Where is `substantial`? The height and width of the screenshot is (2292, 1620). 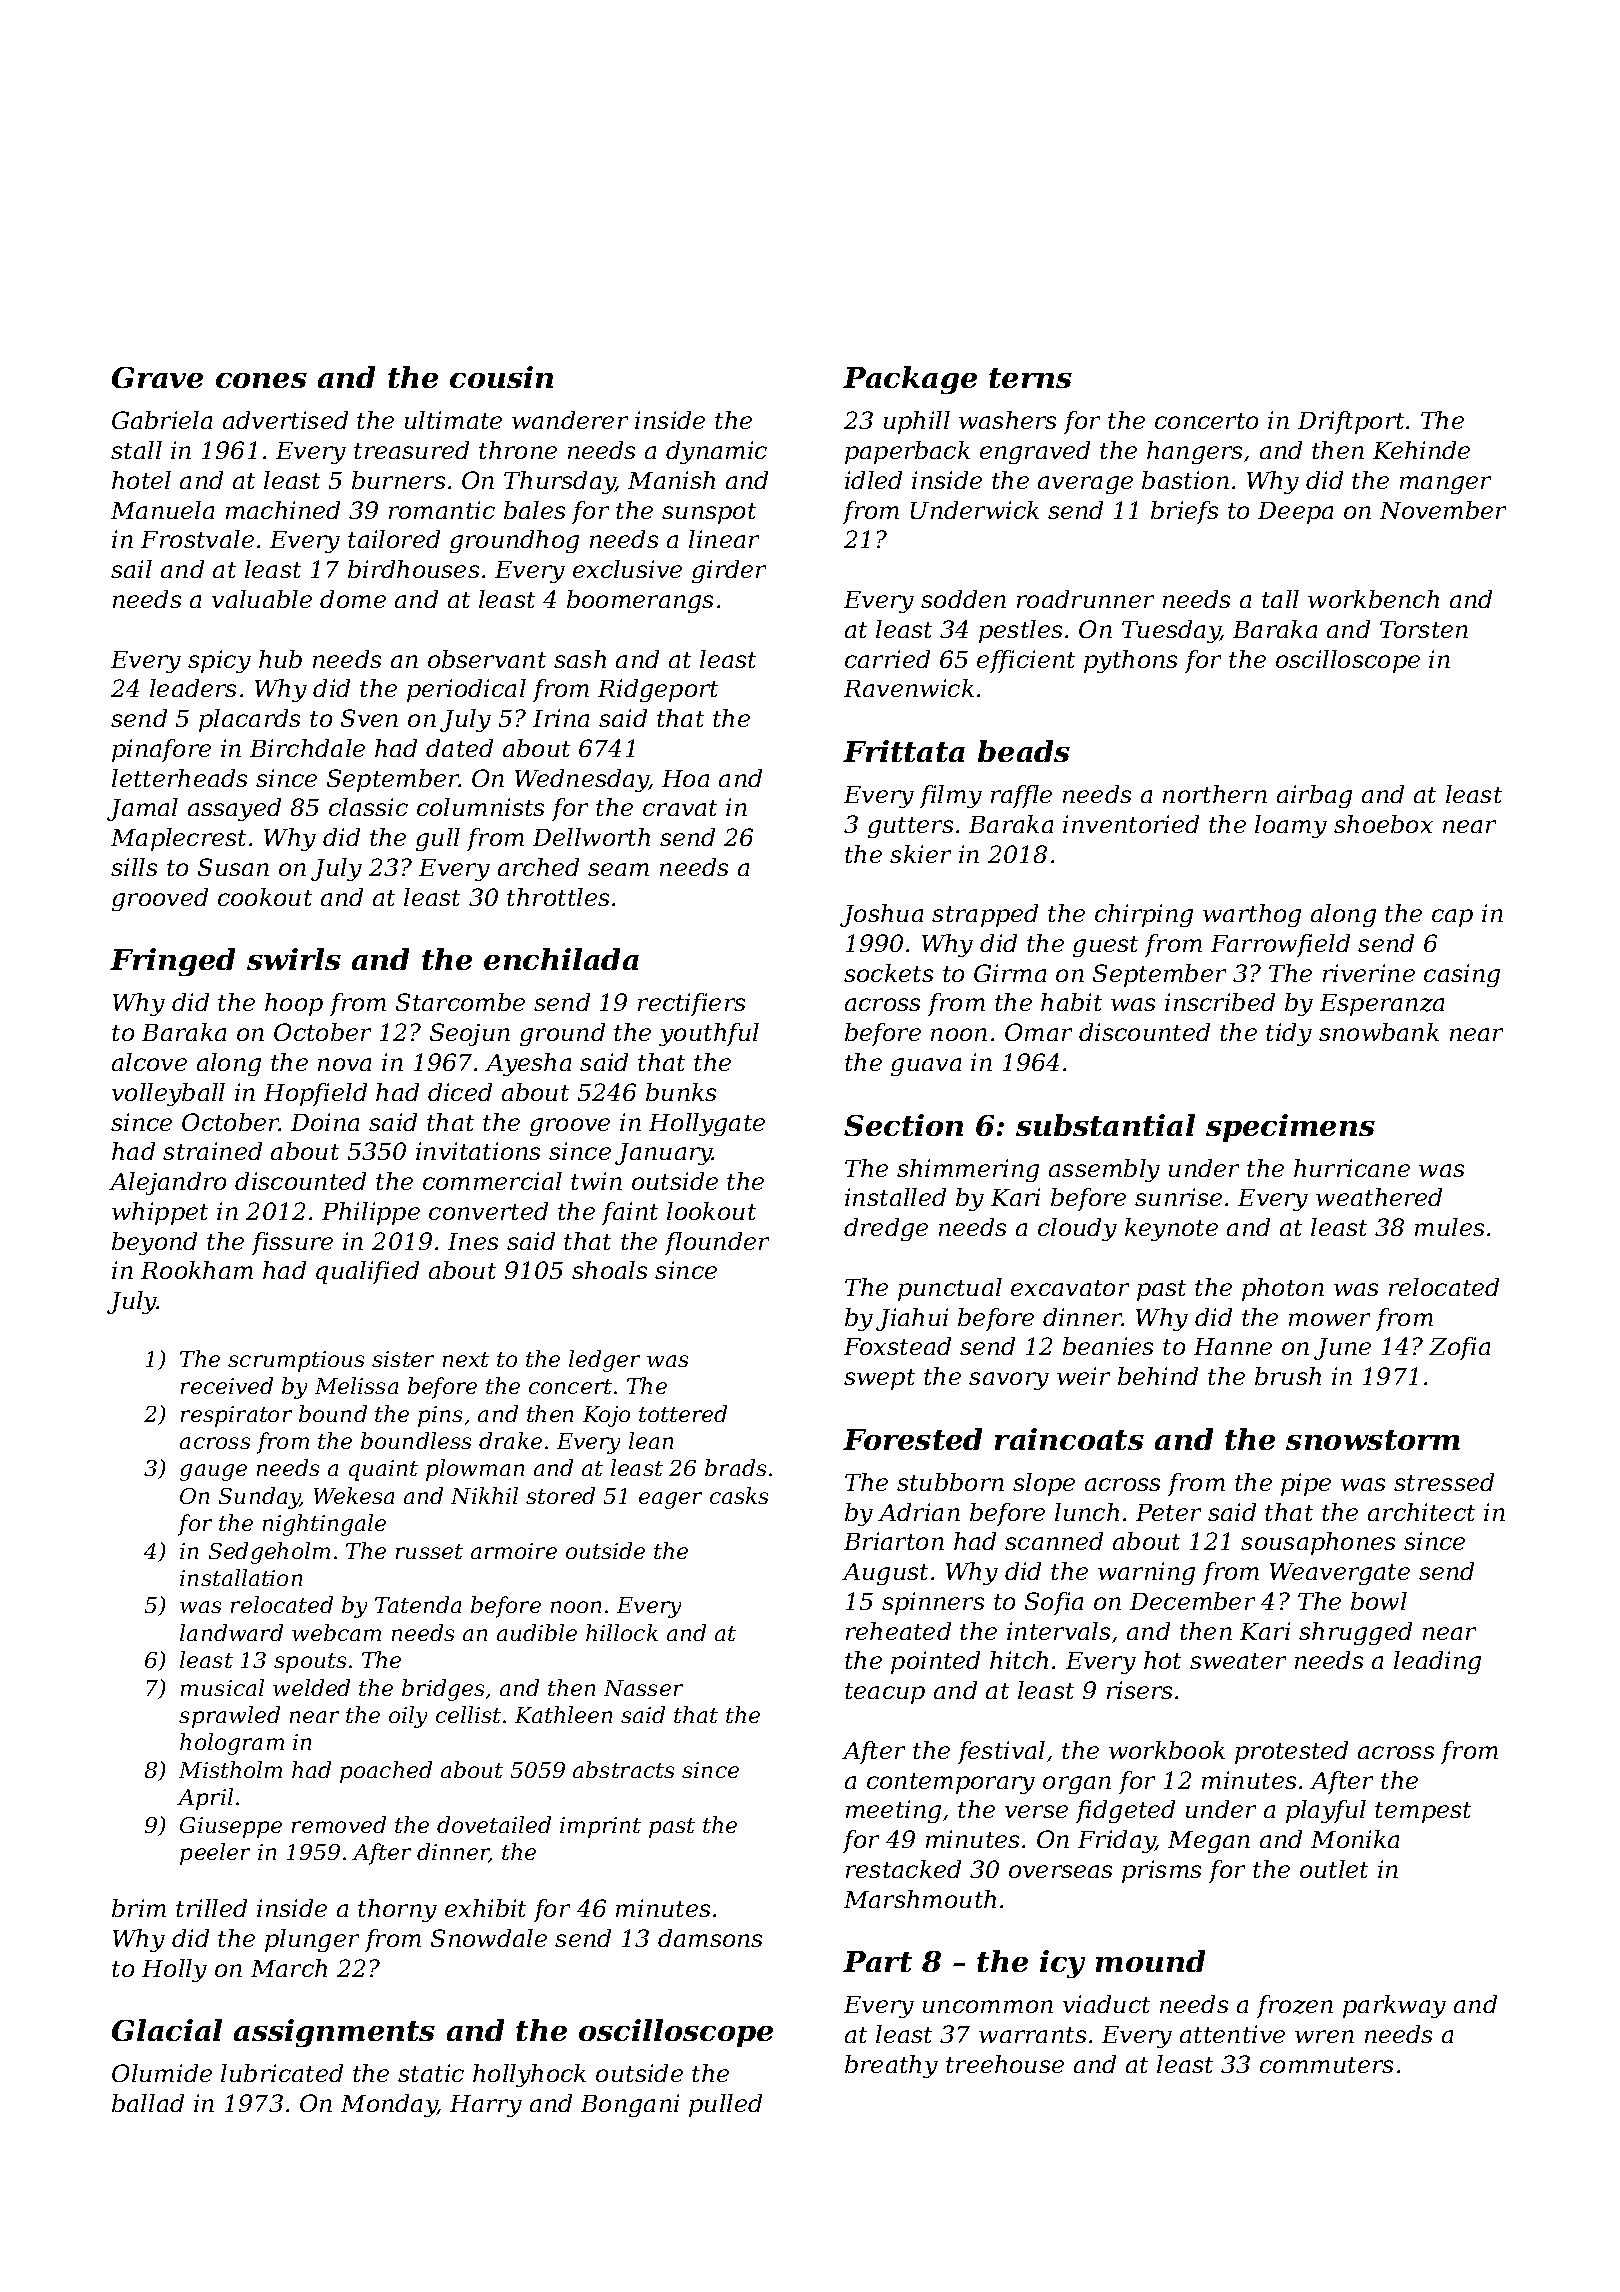
substantial is located at coordinates (1105, 1125).
